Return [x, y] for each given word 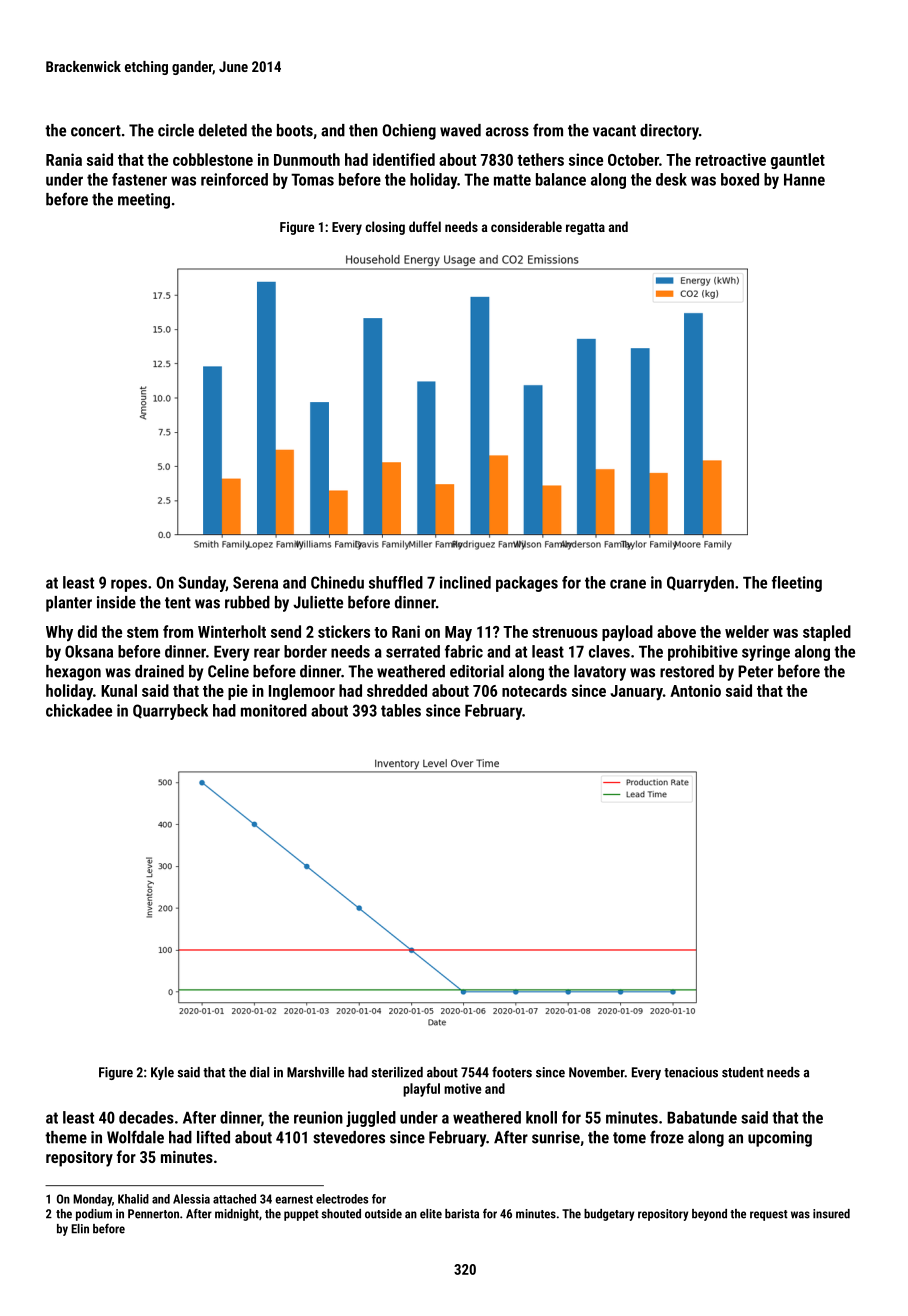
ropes [129, 585]
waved [460, 130]
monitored [274, 710]
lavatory [600, 673]
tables [401, 710]
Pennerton [153, 1214]
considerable [526, 226]
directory [669, 132]
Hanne [804, 179]
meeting [144, 201]
